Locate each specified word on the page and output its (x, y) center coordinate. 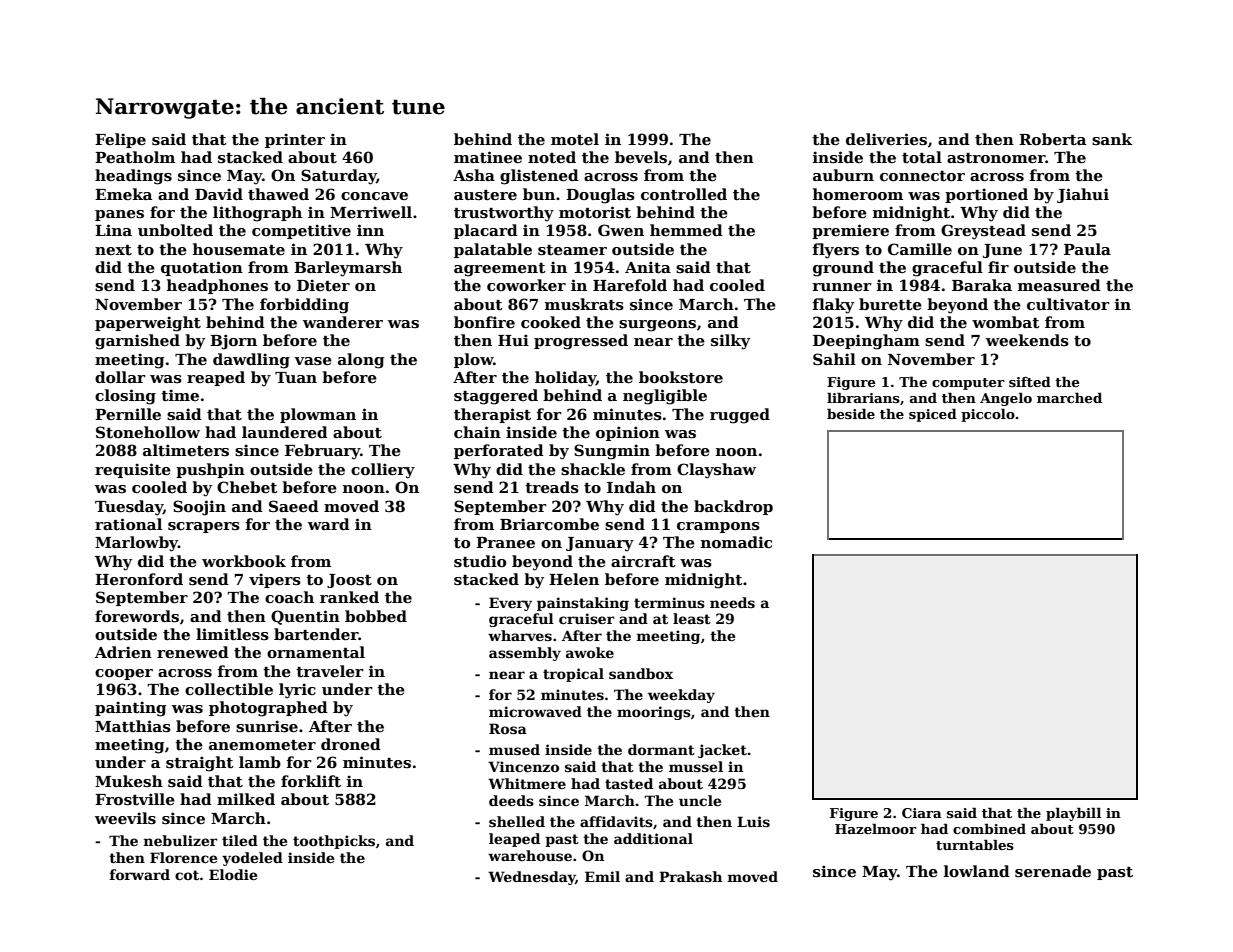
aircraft (643, 561)
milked (246, 799)
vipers (275, 580)
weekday (681, 696)
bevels (641, 157)
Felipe (120, 140)
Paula (1087, 249)
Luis (753, 821)
